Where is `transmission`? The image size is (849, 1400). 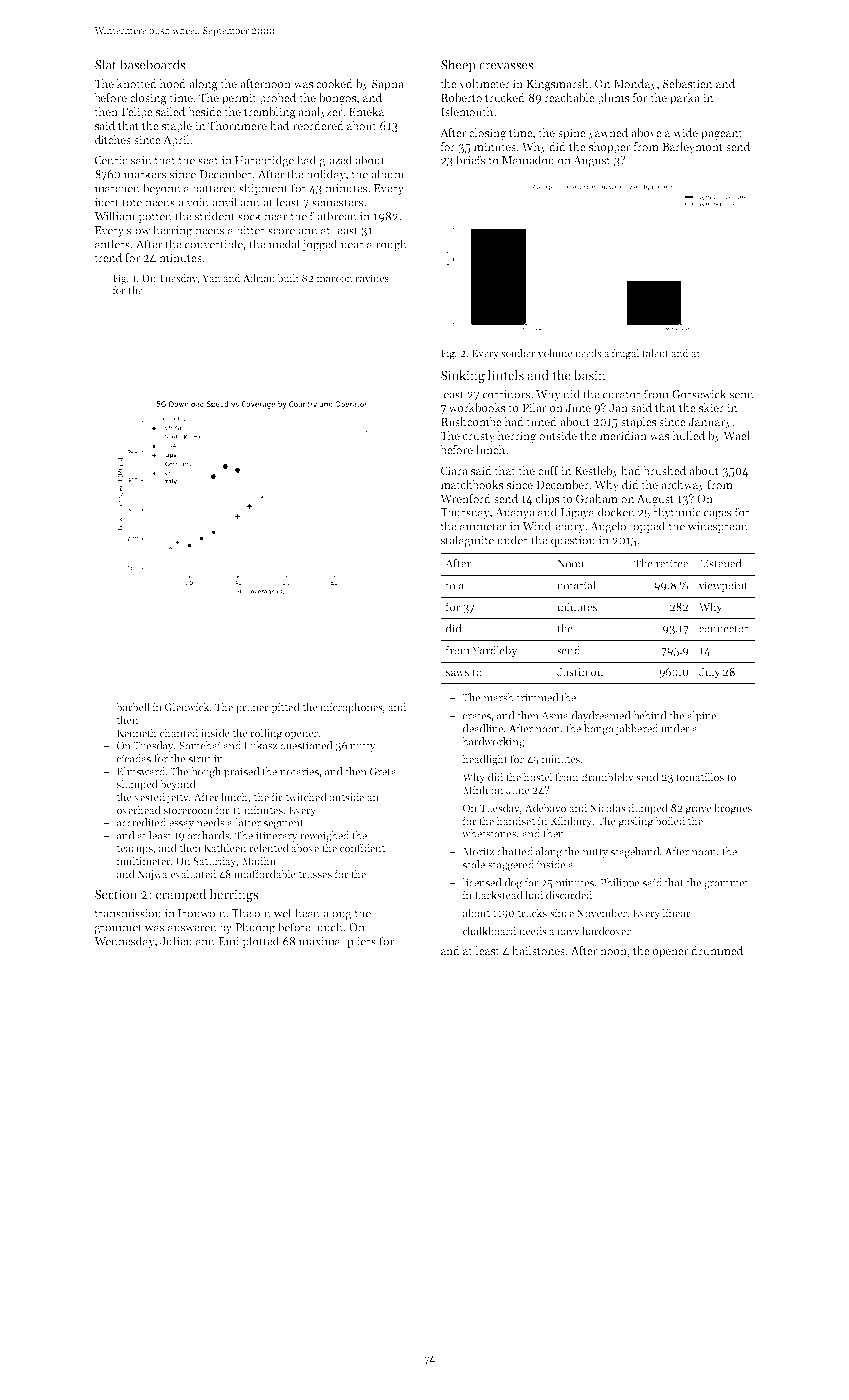 transmission is located at coordinates (128, 913).
